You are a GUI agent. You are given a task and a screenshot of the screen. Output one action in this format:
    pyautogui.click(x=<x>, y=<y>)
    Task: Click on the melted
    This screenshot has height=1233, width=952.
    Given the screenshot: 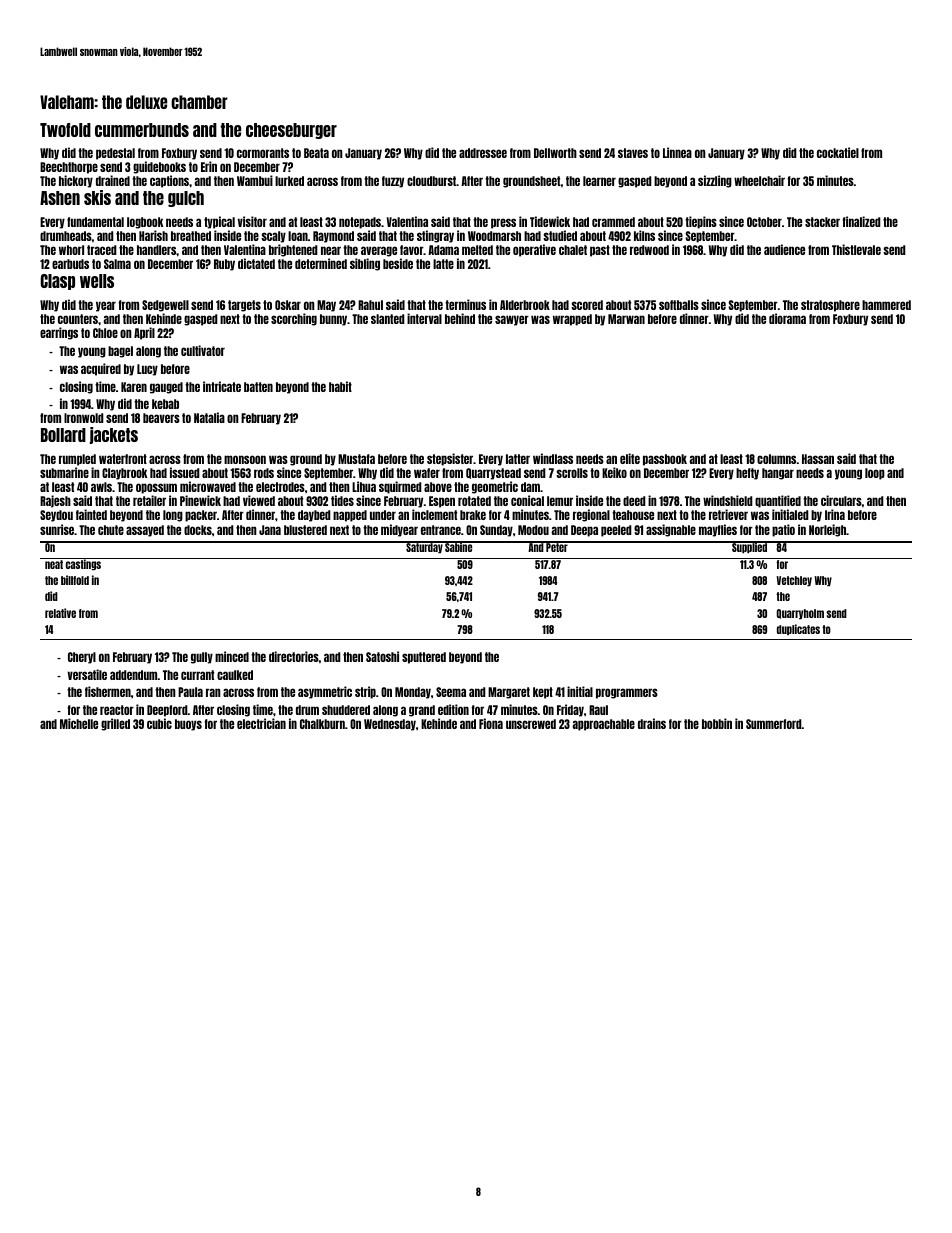 What is the action you would take?
    pyautogui.click(x=477, y=250)
